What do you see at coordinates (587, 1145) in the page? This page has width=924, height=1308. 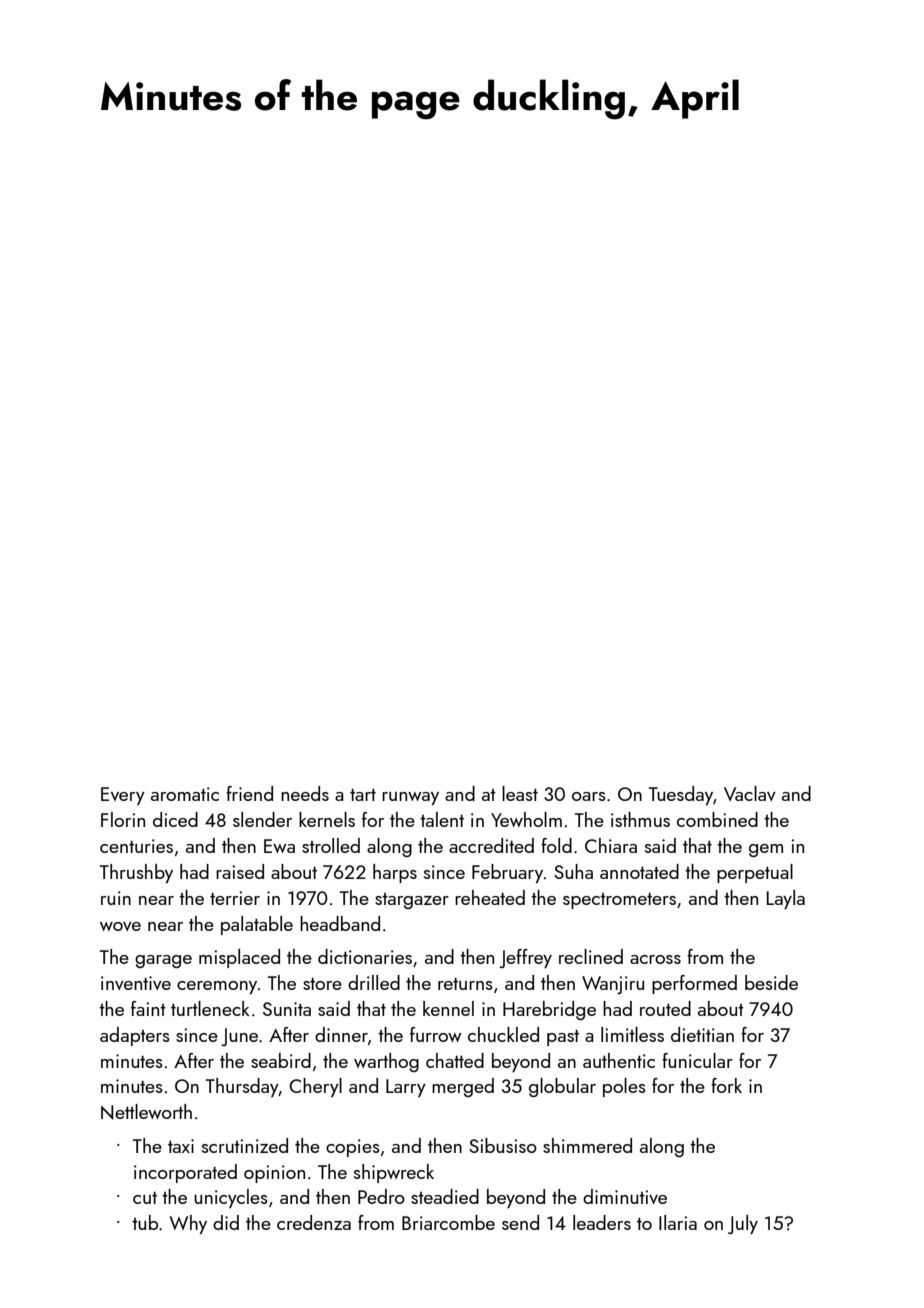 I see `shimmered` at bounding box center [587, 1145].
